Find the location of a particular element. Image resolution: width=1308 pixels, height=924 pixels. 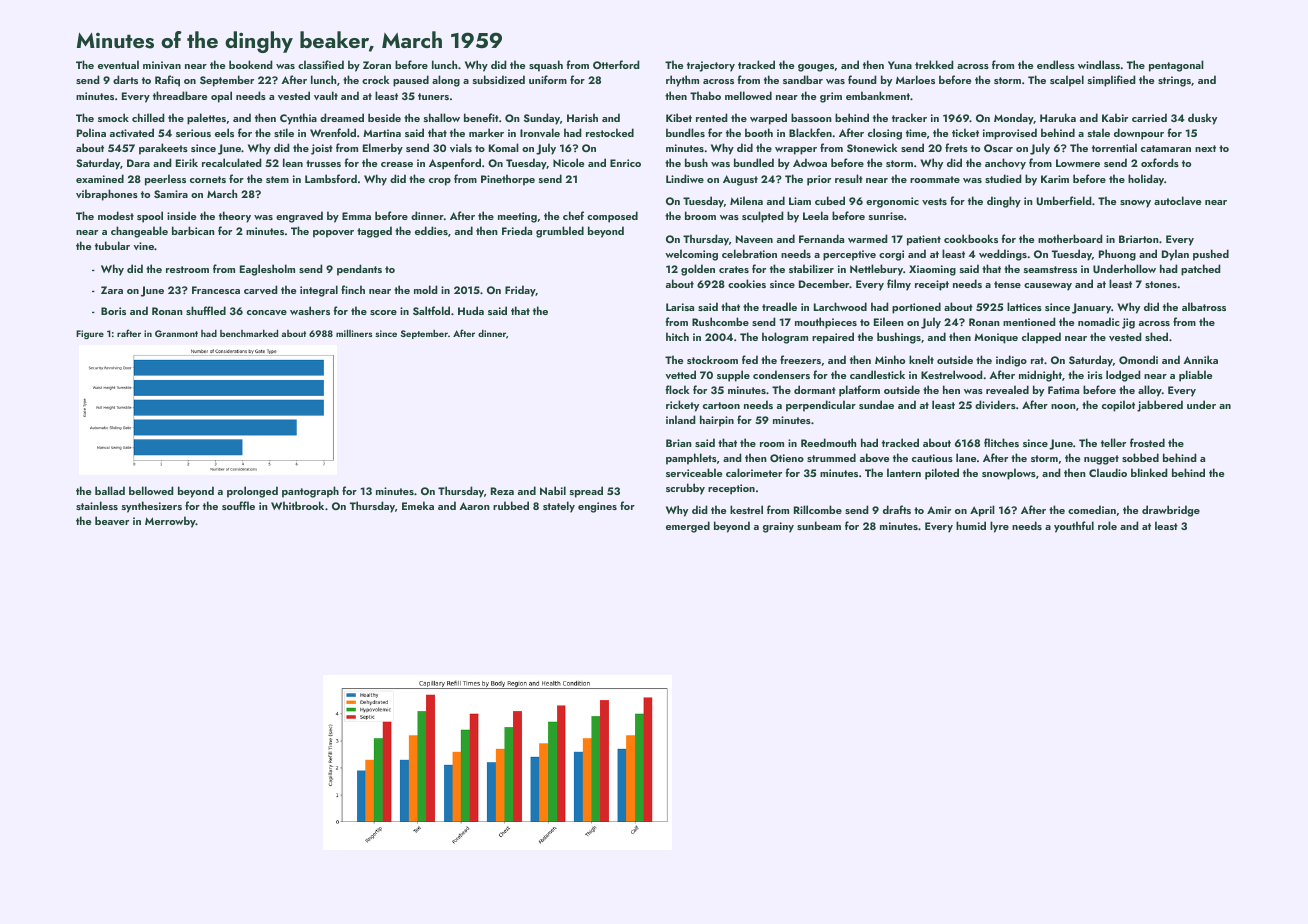

drafts is located at coordinates (897, 509).
